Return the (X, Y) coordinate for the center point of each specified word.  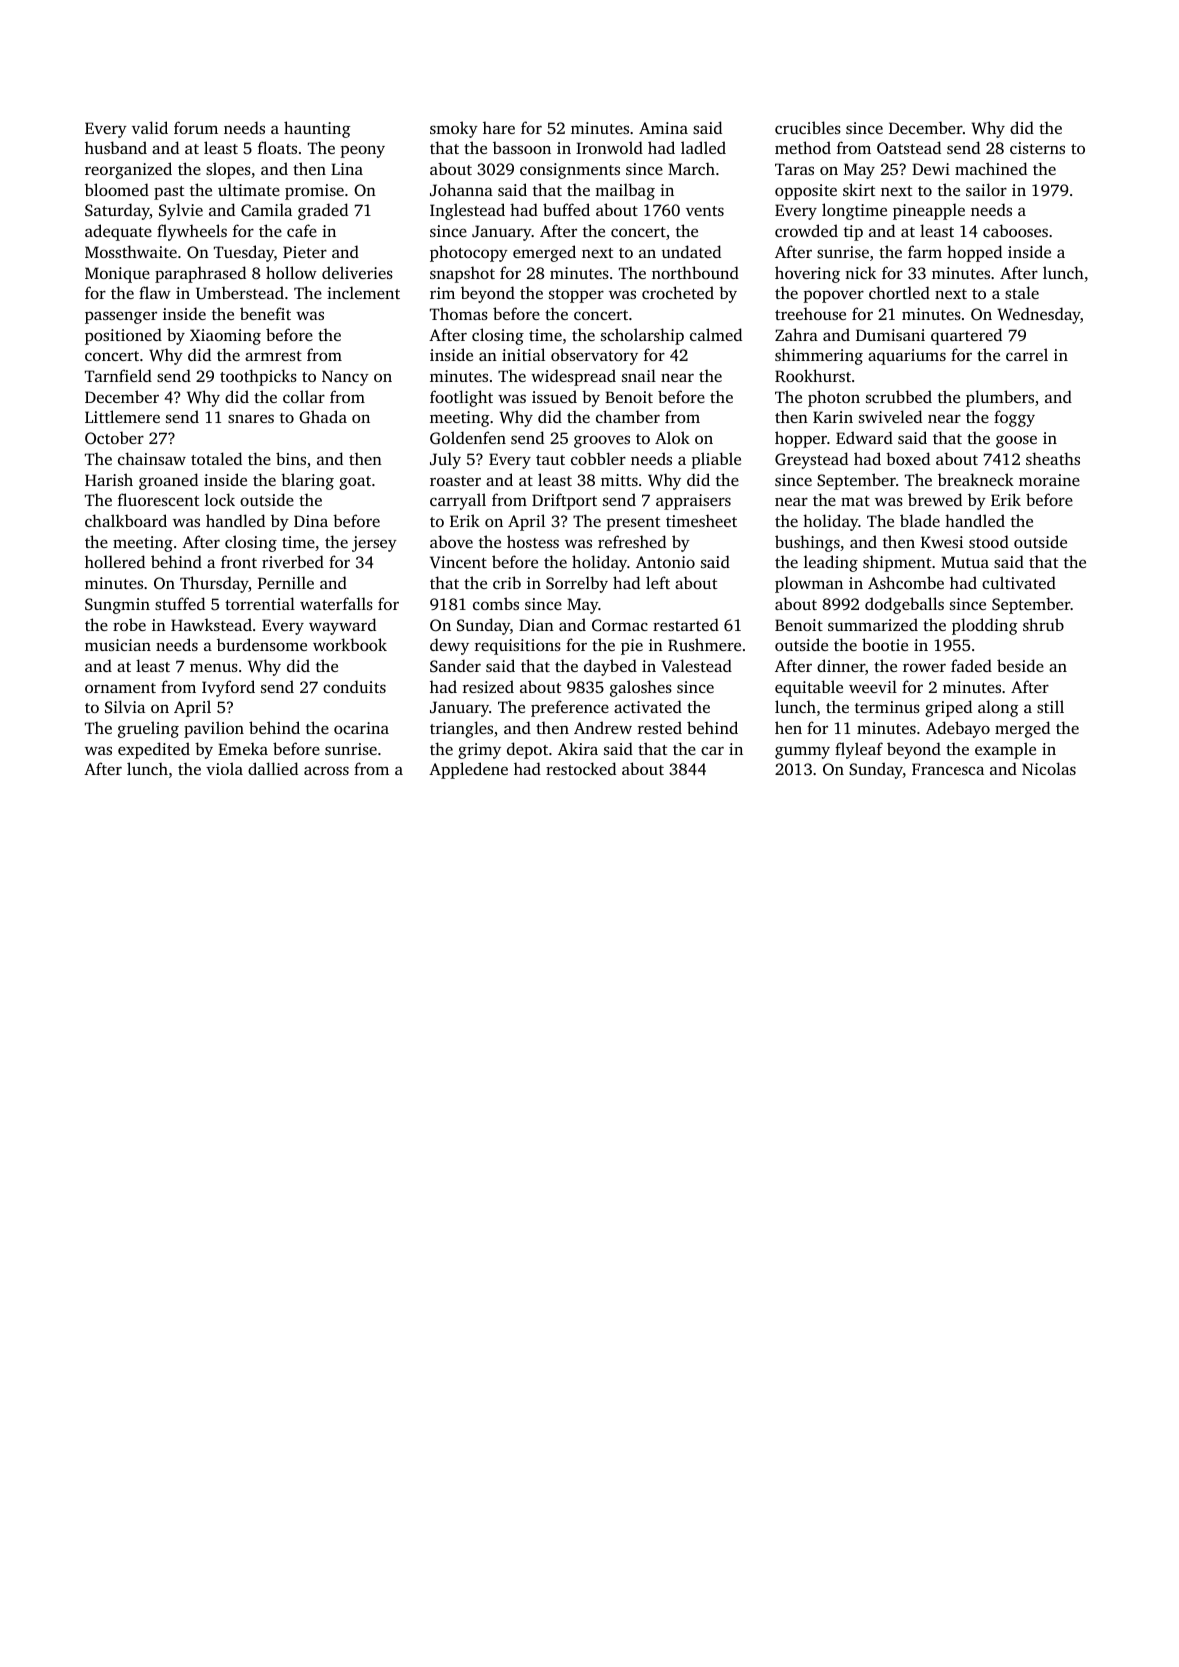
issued (554, 396)
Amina (663, 128)
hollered (115, 561)
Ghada (323, 417)
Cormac (620, 625)
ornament (120, 688)
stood (989, 541)
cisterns (1037, 148)
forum (196, 127)
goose (1016, 441)
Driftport (564, 501)
